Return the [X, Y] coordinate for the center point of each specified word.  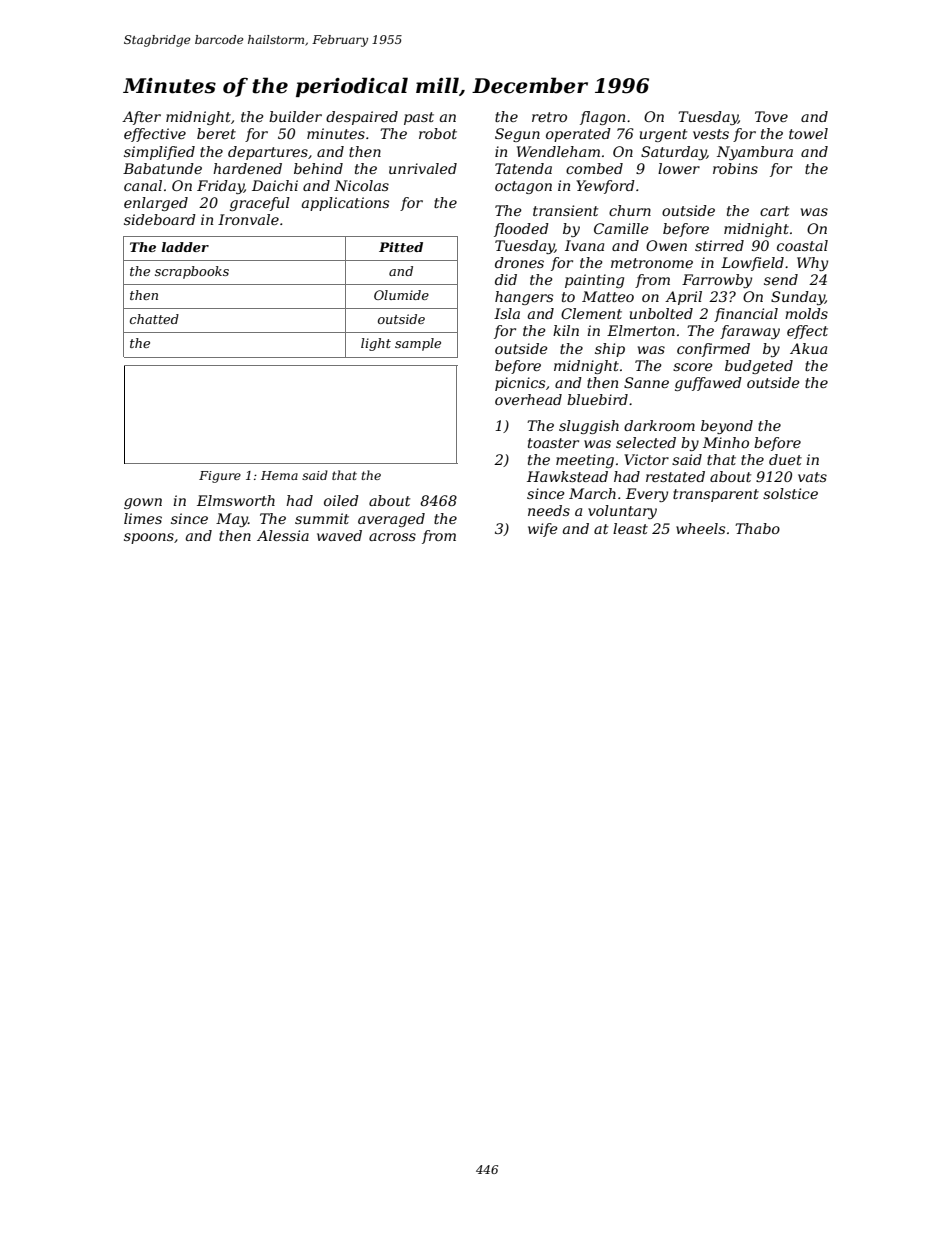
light [376, 344]
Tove [771, 116]
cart [774, 211]
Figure [220, 477]
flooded [521, 230]
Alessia [283, 535]
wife [543, 530]
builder [295, 116]
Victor [646, 459]
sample [418, 344]
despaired [362, 118]
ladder [185, 247]
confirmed [713, 350]
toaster [553, 443]
